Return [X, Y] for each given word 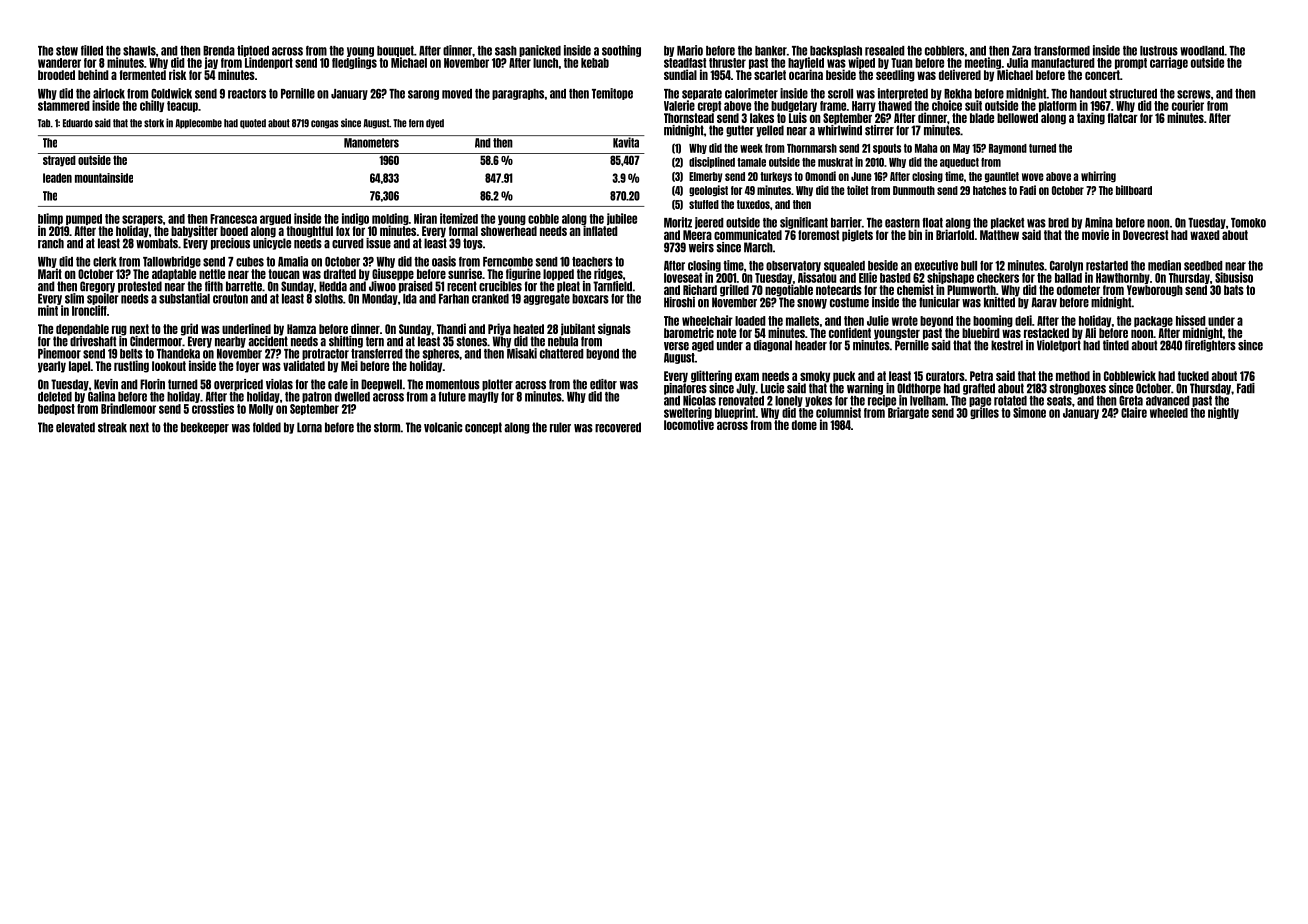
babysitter [194, 231]
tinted [1116, 345]
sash [506, 51]
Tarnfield [612, 286]
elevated [75, 427]
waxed [1205, 235]
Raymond [1008, 149]
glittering [711, 376]
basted [895, 278]
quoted [253, 124]
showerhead [509, 231]
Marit [50, 273]
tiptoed [253, 51]
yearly [52, 367]
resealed [885, 51]
